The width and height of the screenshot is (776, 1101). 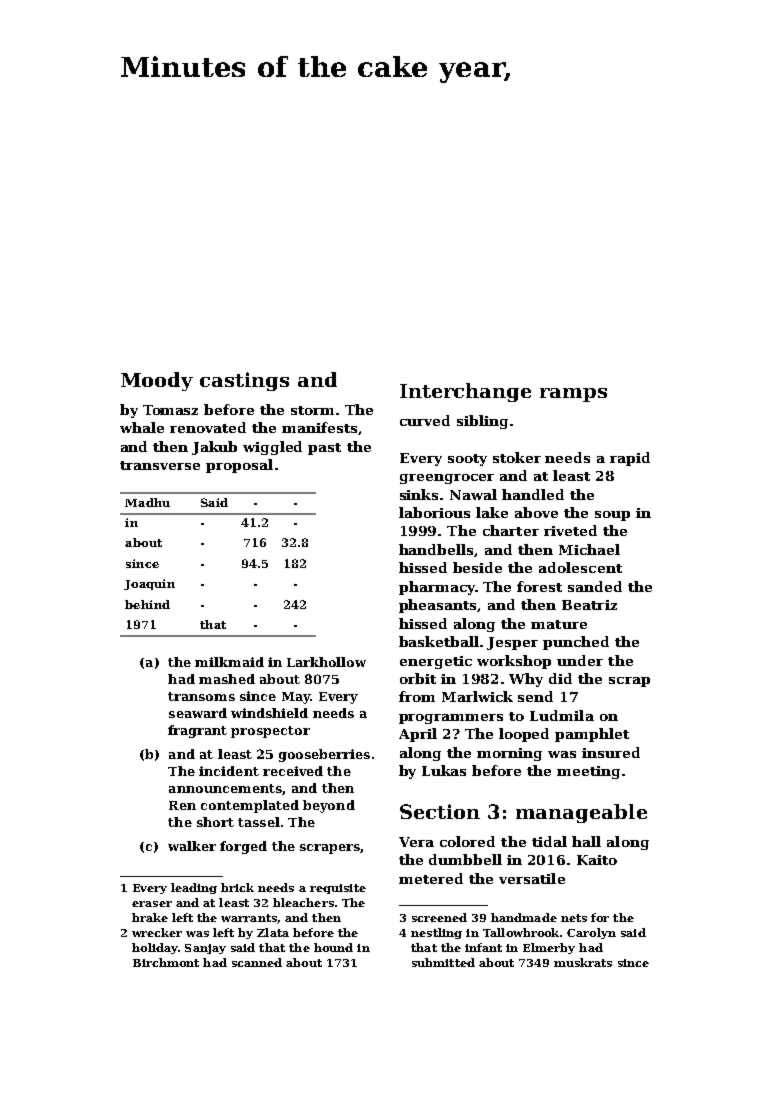 I want to click on Moody, so click(x=157, y=381).
